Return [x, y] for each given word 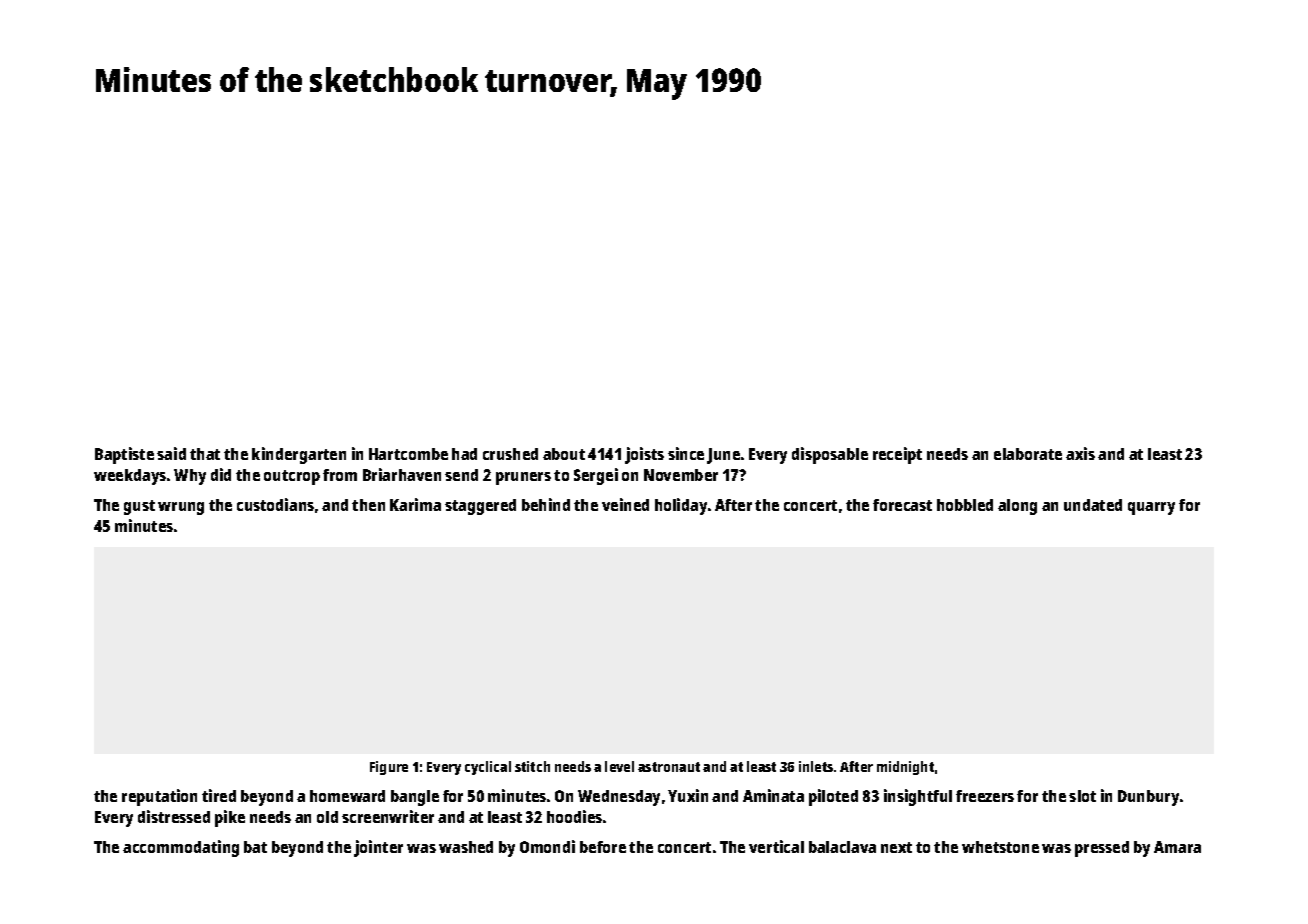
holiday [681, 506]
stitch [532, 766]
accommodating [181, 848]
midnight [905, 768]
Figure [389, 768]
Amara [1177, 847]
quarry [1151, 508]
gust [139, 507]
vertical [776, 846]
